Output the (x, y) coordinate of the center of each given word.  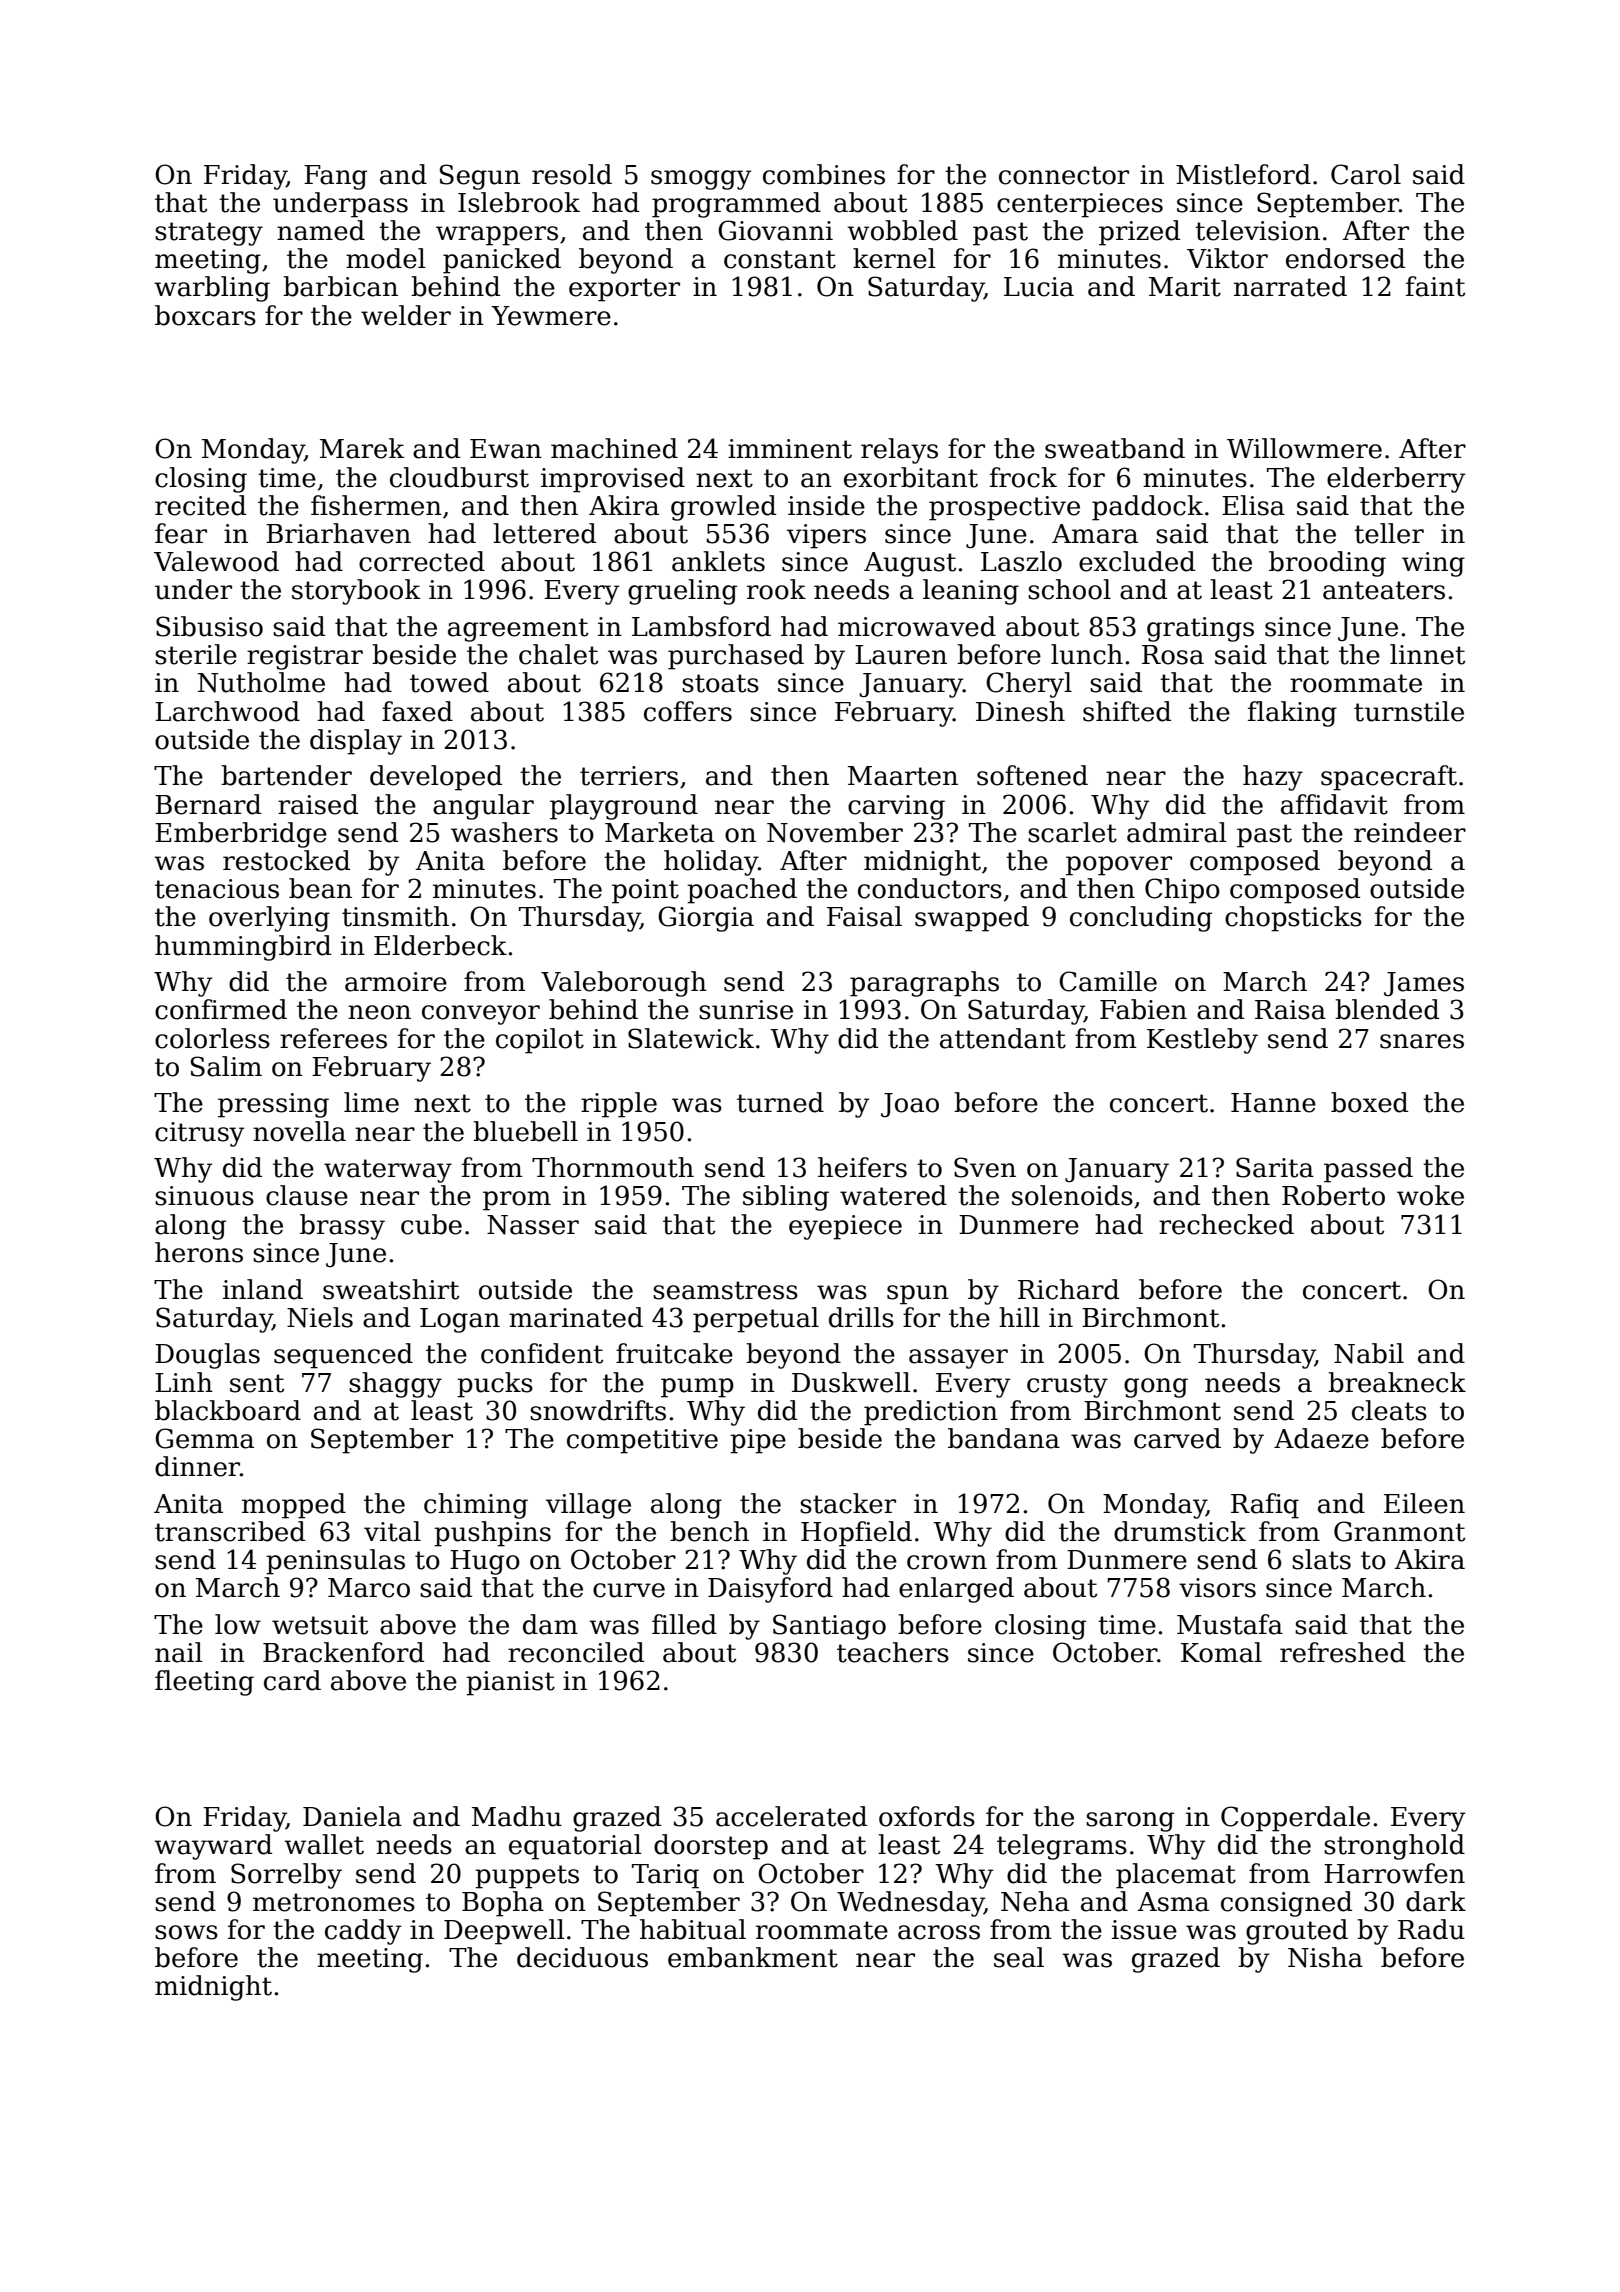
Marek (362, 448)
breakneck (1397, 1382)
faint (1435, 286)
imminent (790, 449)
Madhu (517, 1816)
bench (709, 1531)
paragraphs (924, 984)
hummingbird (243, 948)
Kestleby (1202, 1041)
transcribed (230, 1531)
